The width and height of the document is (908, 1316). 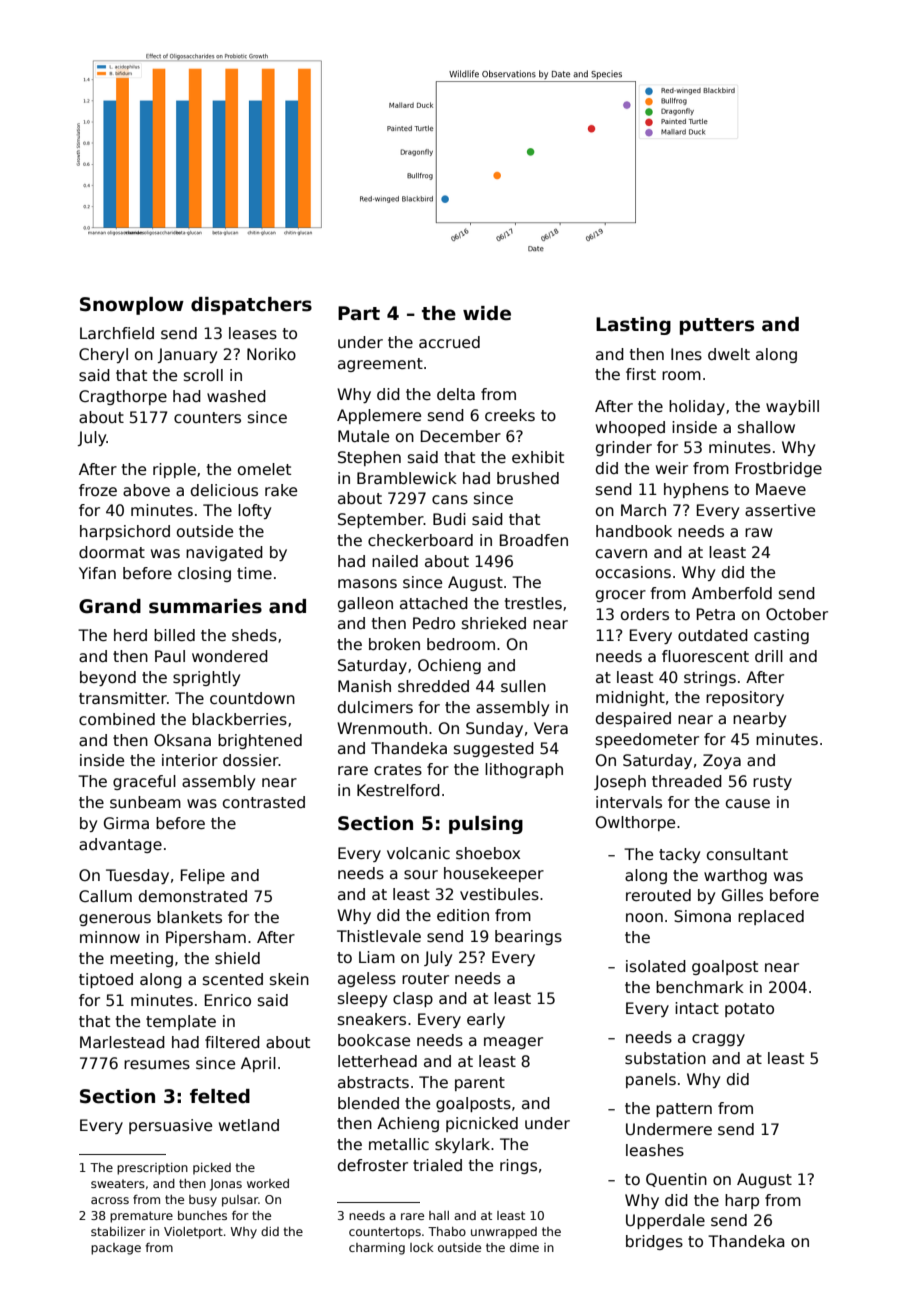 I want to click on premature, so click(x=141, y=1217).
